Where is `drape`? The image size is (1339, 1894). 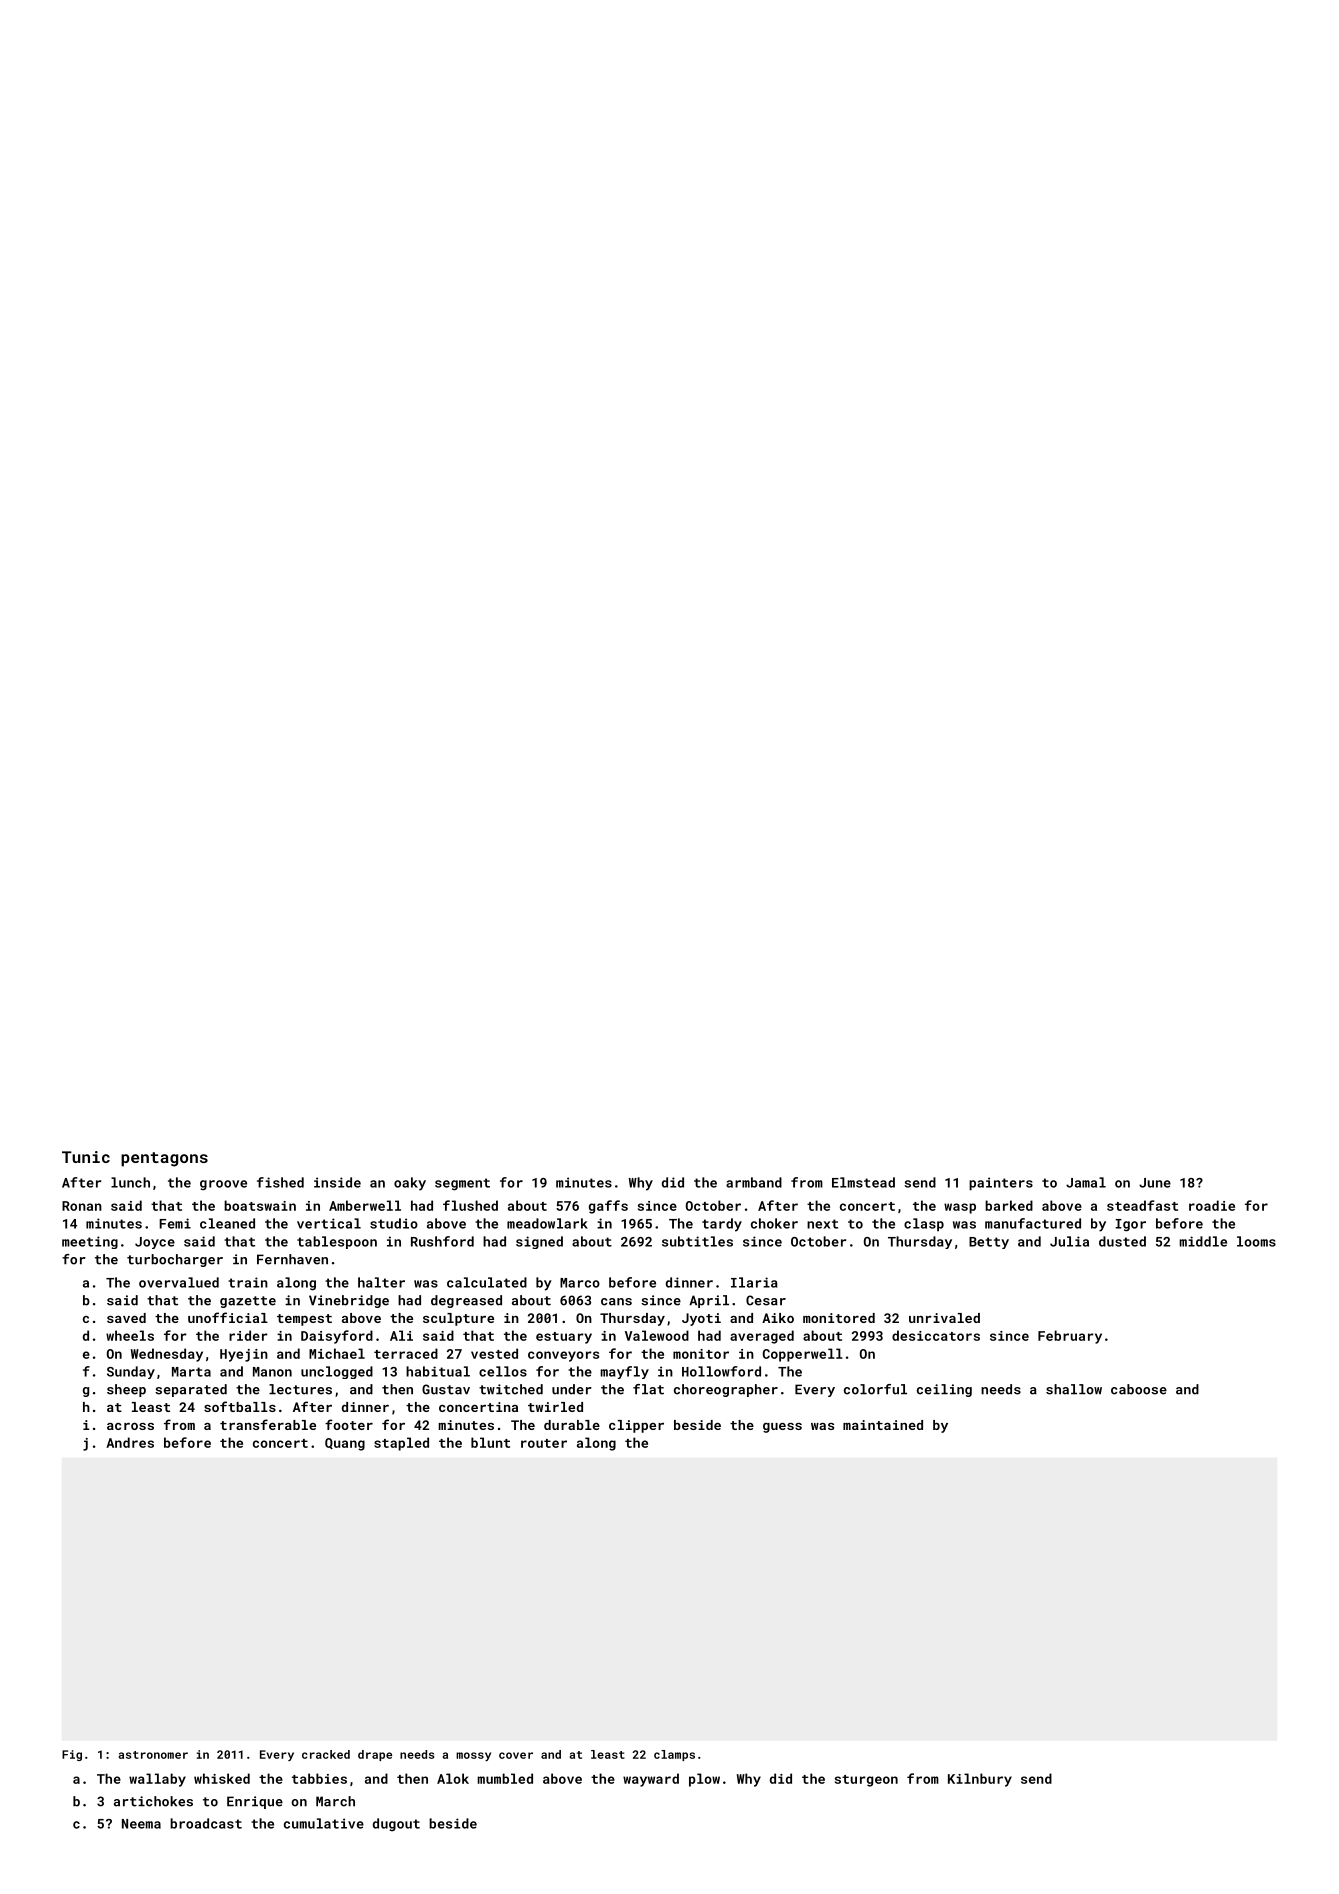 drape is located at coordinates (375, 1755).
